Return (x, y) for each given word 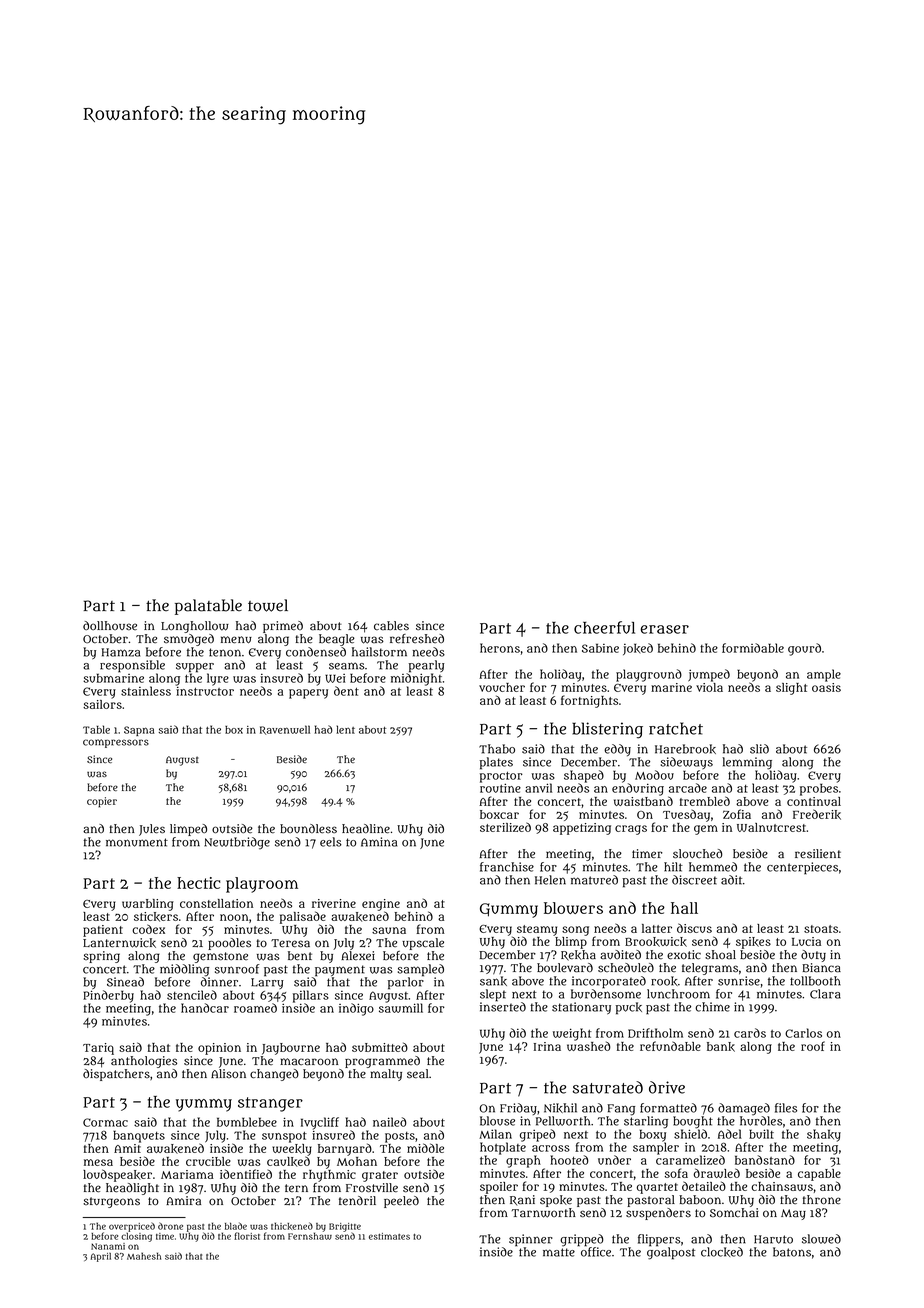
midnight (416, 679)
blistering (607, 730)
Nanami (108, 1246)
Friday (518, 1109)
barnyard (345, 1149)
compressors (116, 743)
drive (667, 1087)
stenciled (192, 995)
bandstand (765, 1160)
